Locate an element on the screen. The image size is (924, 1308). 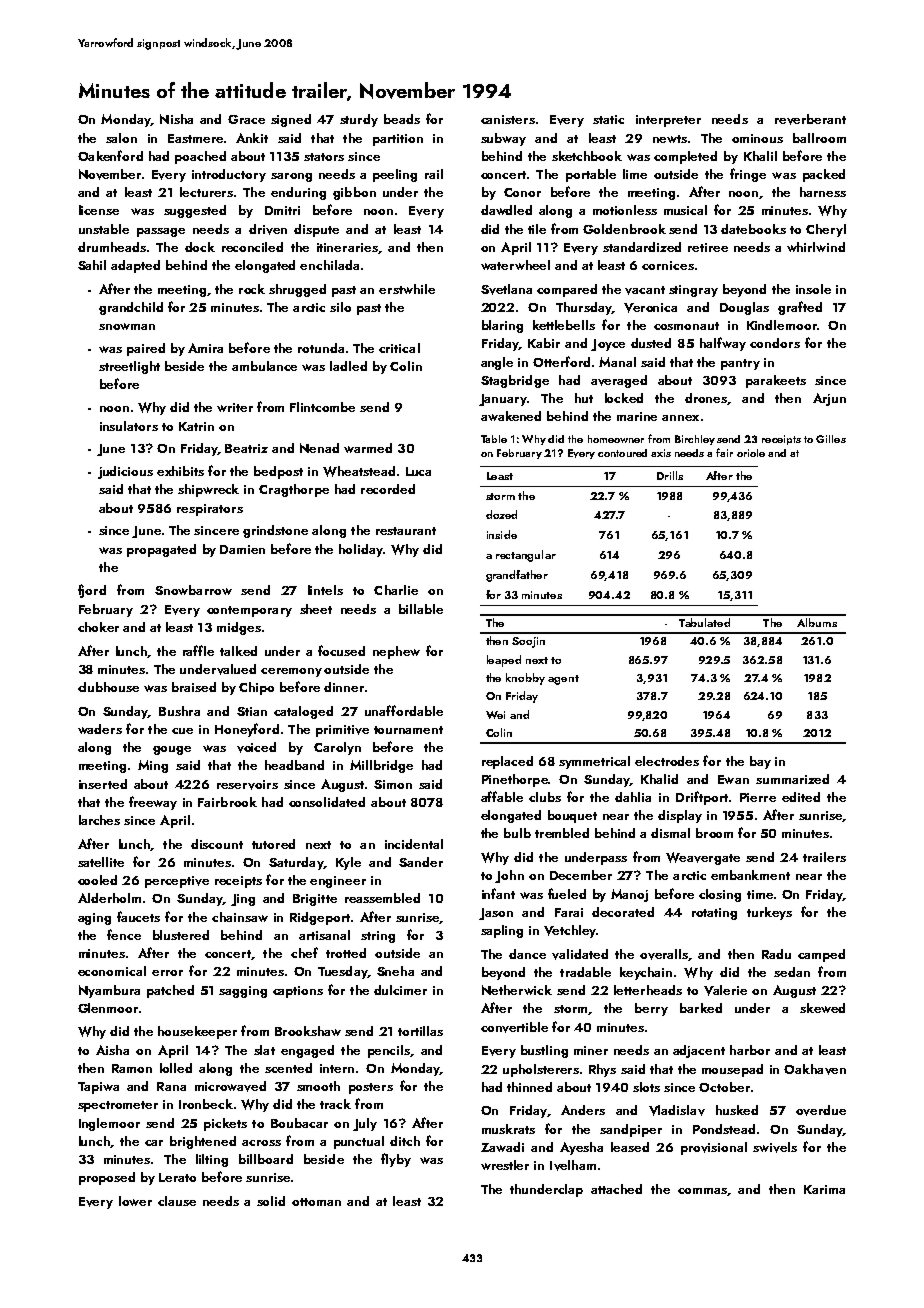
clause is located at coordinates (177, 1201).
